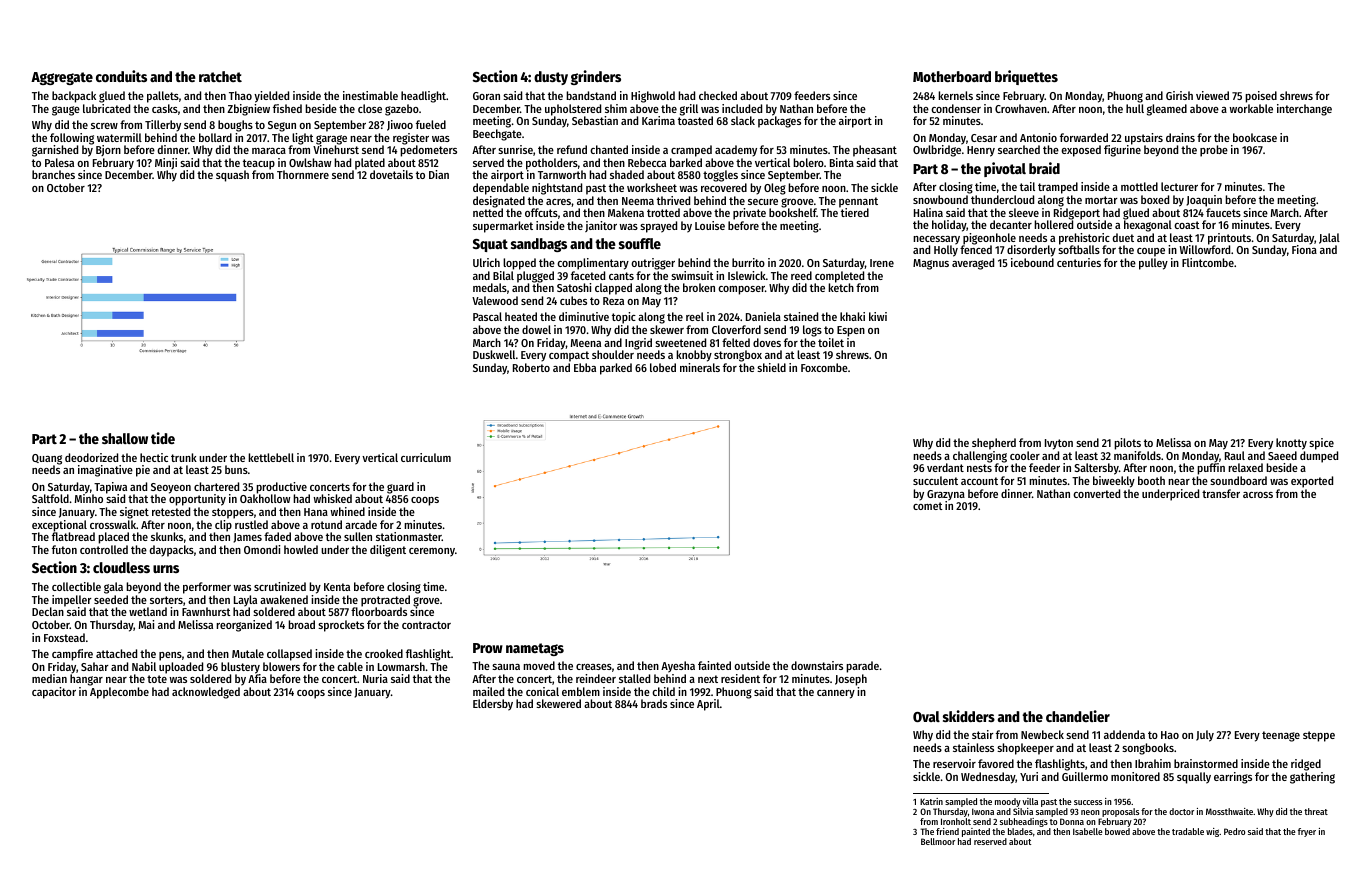 Image resolution: width=1372 pixels, height=887 pixels. I want to click on transfer, so click(1221, 493).
